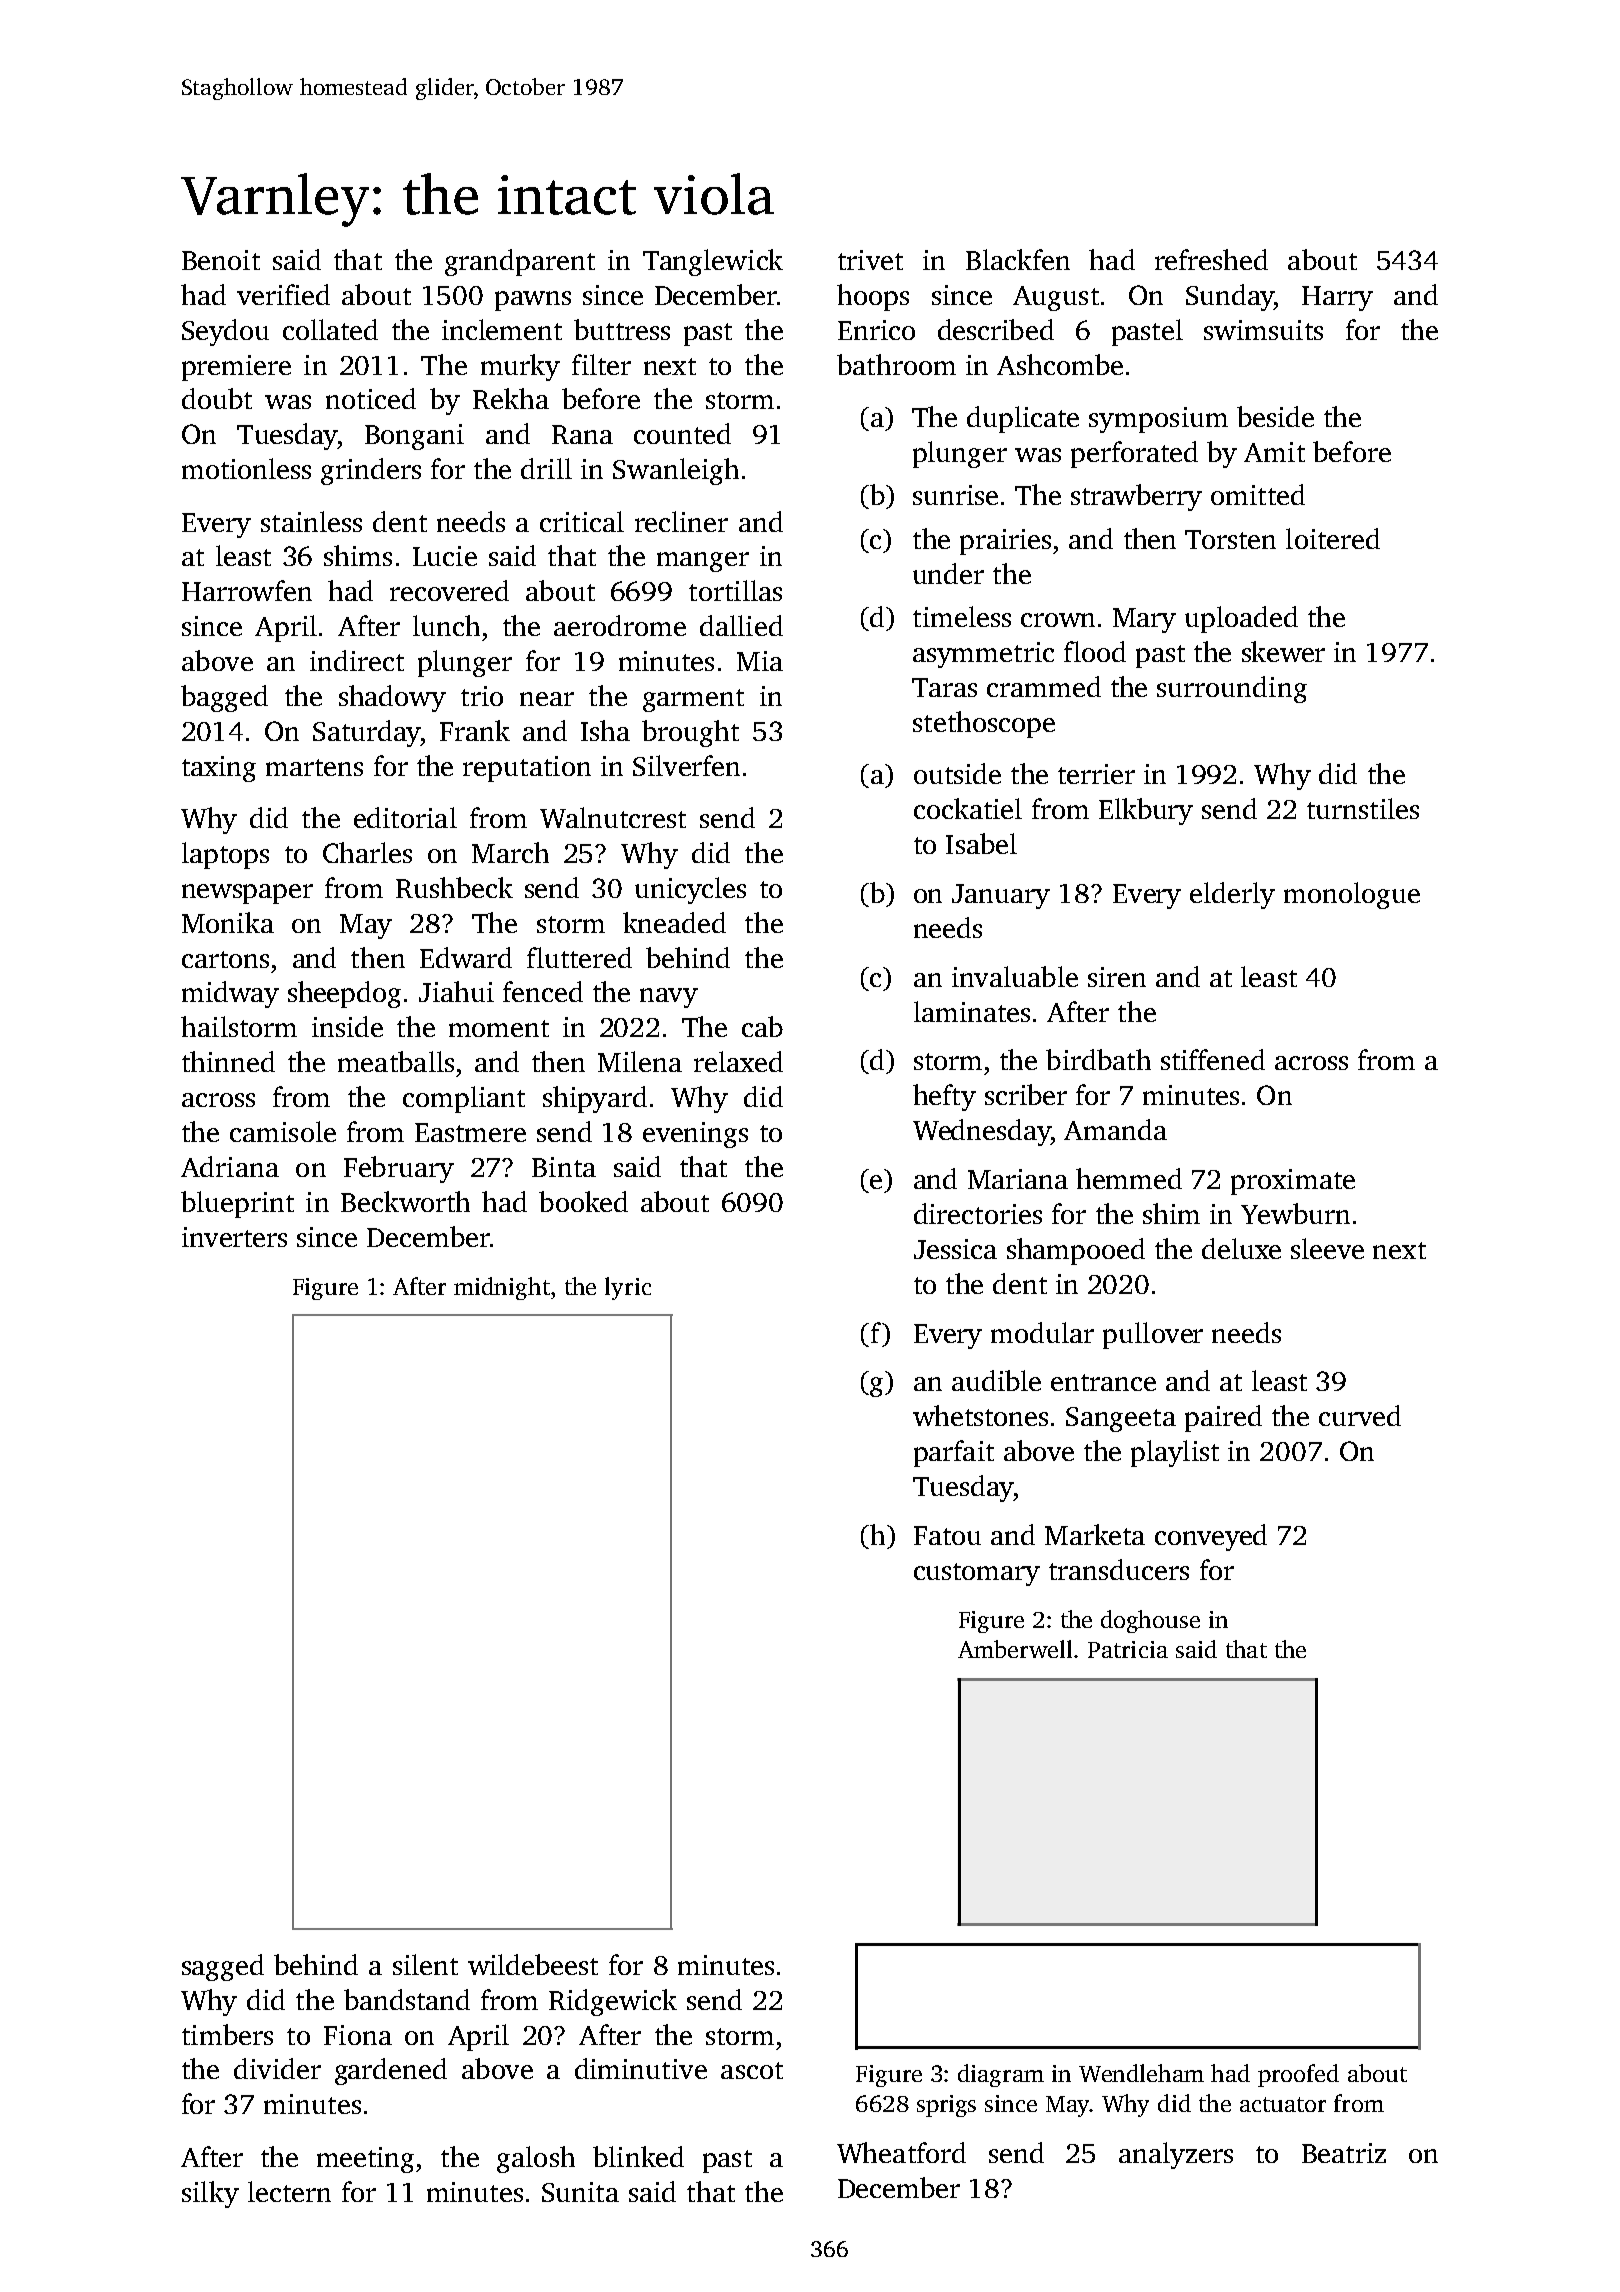  Describe the element at coordinates (407, 1999) in the image. I see `bandstand` at that location.
